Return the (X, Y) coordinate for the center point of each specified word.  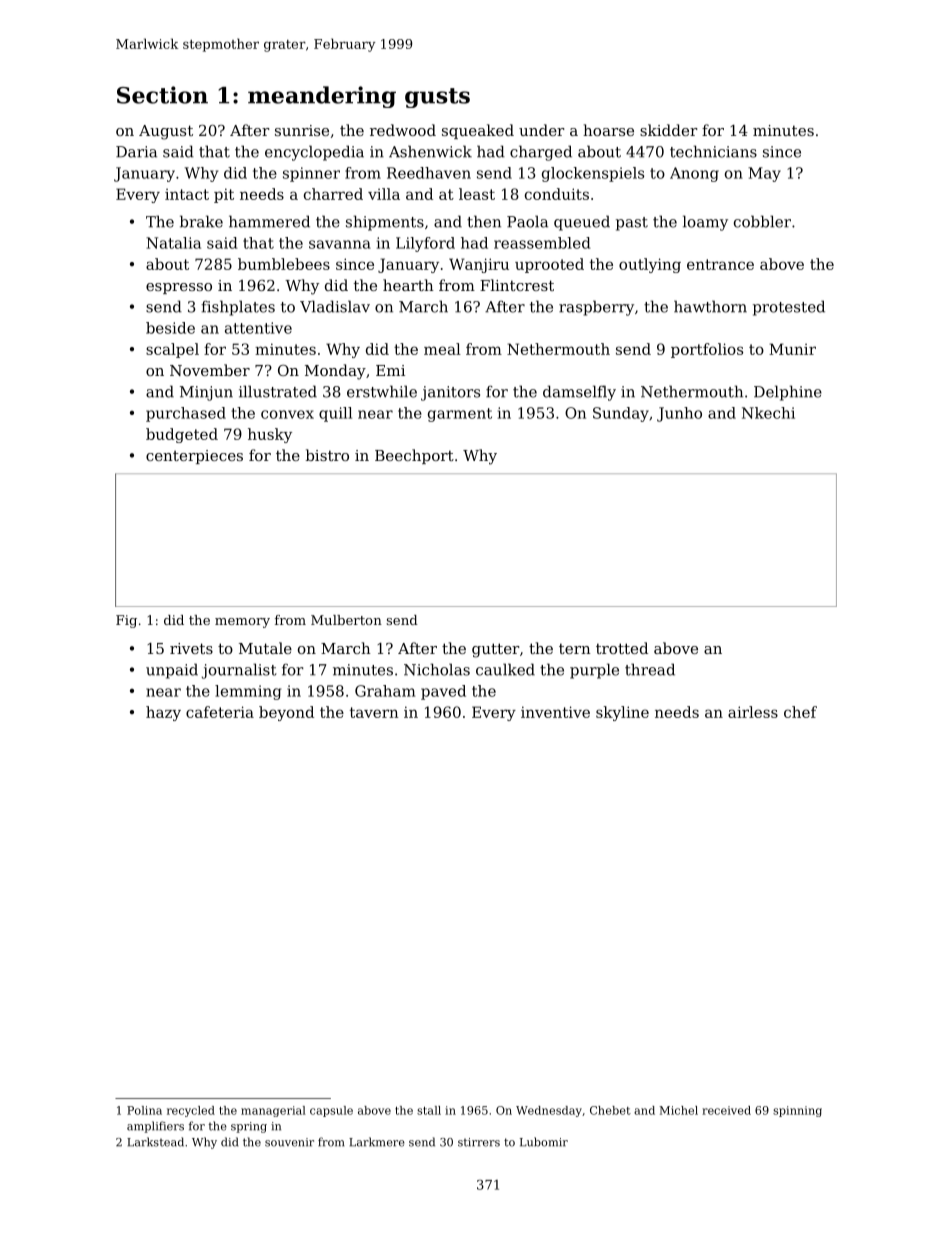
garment (460, 415)
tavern (374, 712)
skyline (622, 713)
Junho (679, 414)
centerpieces (194, 457)
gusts (437, 98)
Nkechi (768, 413)
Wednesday (549, 1111)
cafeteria (220, 712)
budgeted (182, 435)
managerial (273, 1111)
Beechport (414, 456)
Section (162, 95)
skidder (669, 130)
